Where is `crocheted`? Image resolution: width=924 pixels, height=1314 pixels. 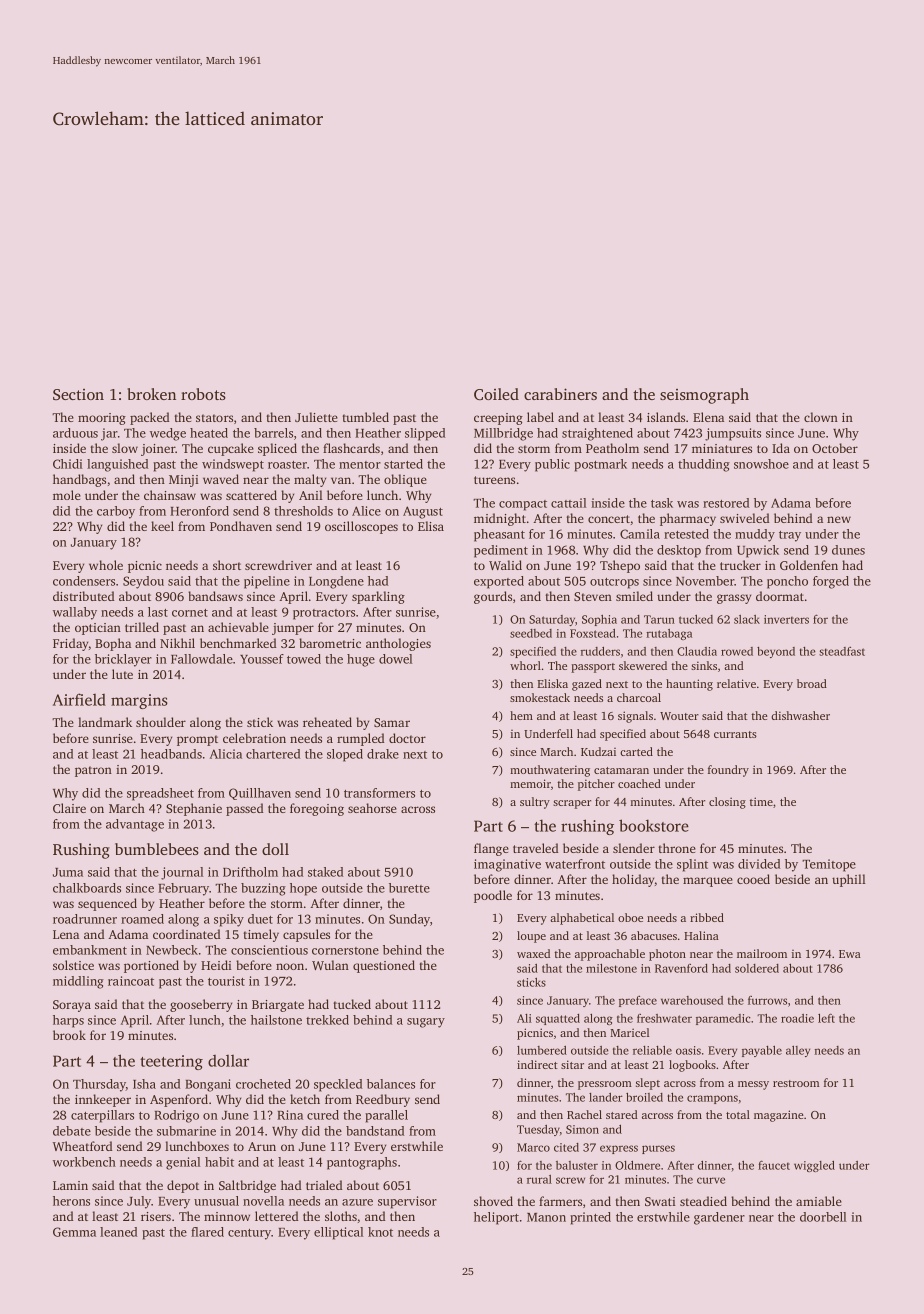
crocheted is located at coordinates (263, 1084).
